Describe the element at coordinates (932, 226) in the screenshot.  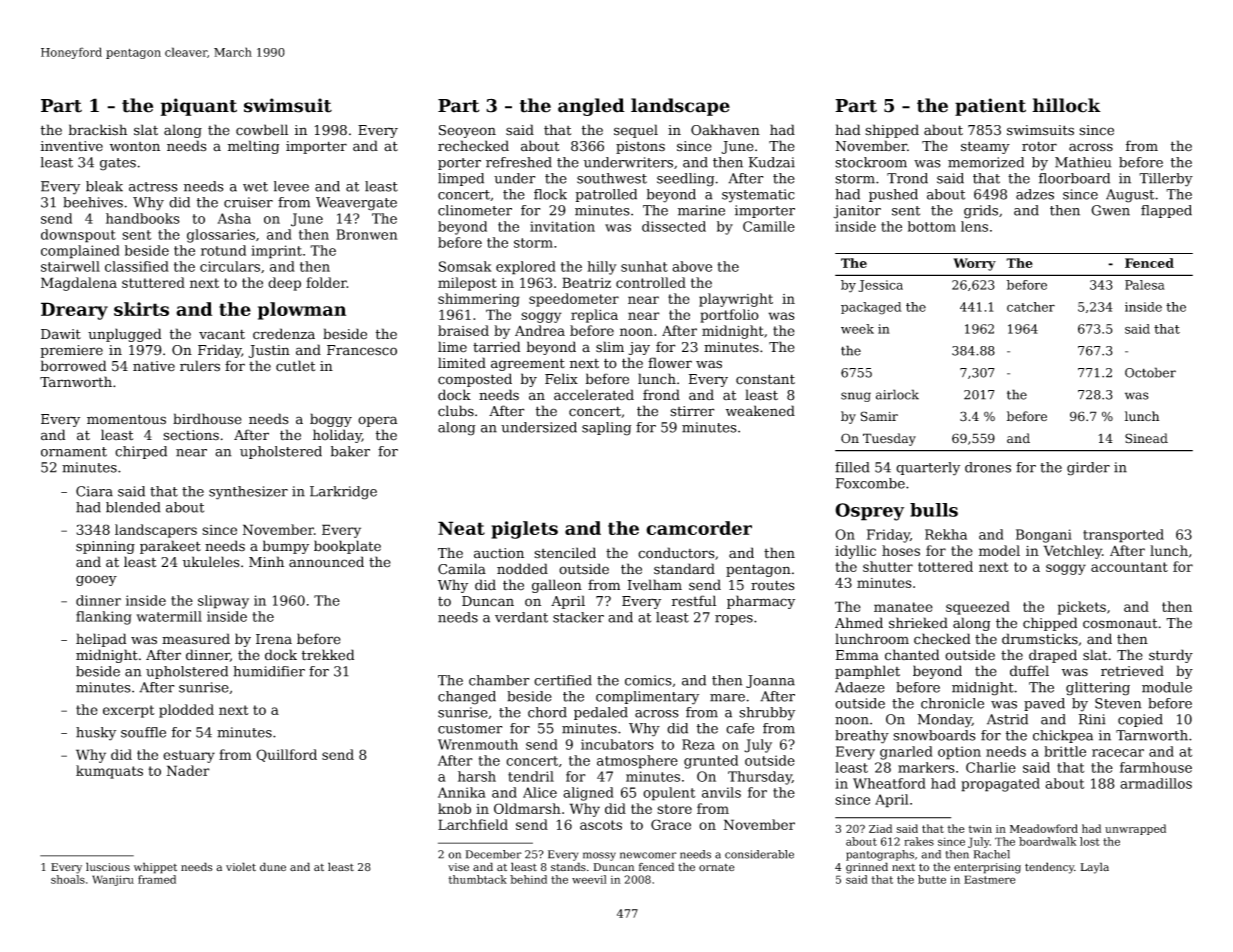
I see `bottom` at that location.
